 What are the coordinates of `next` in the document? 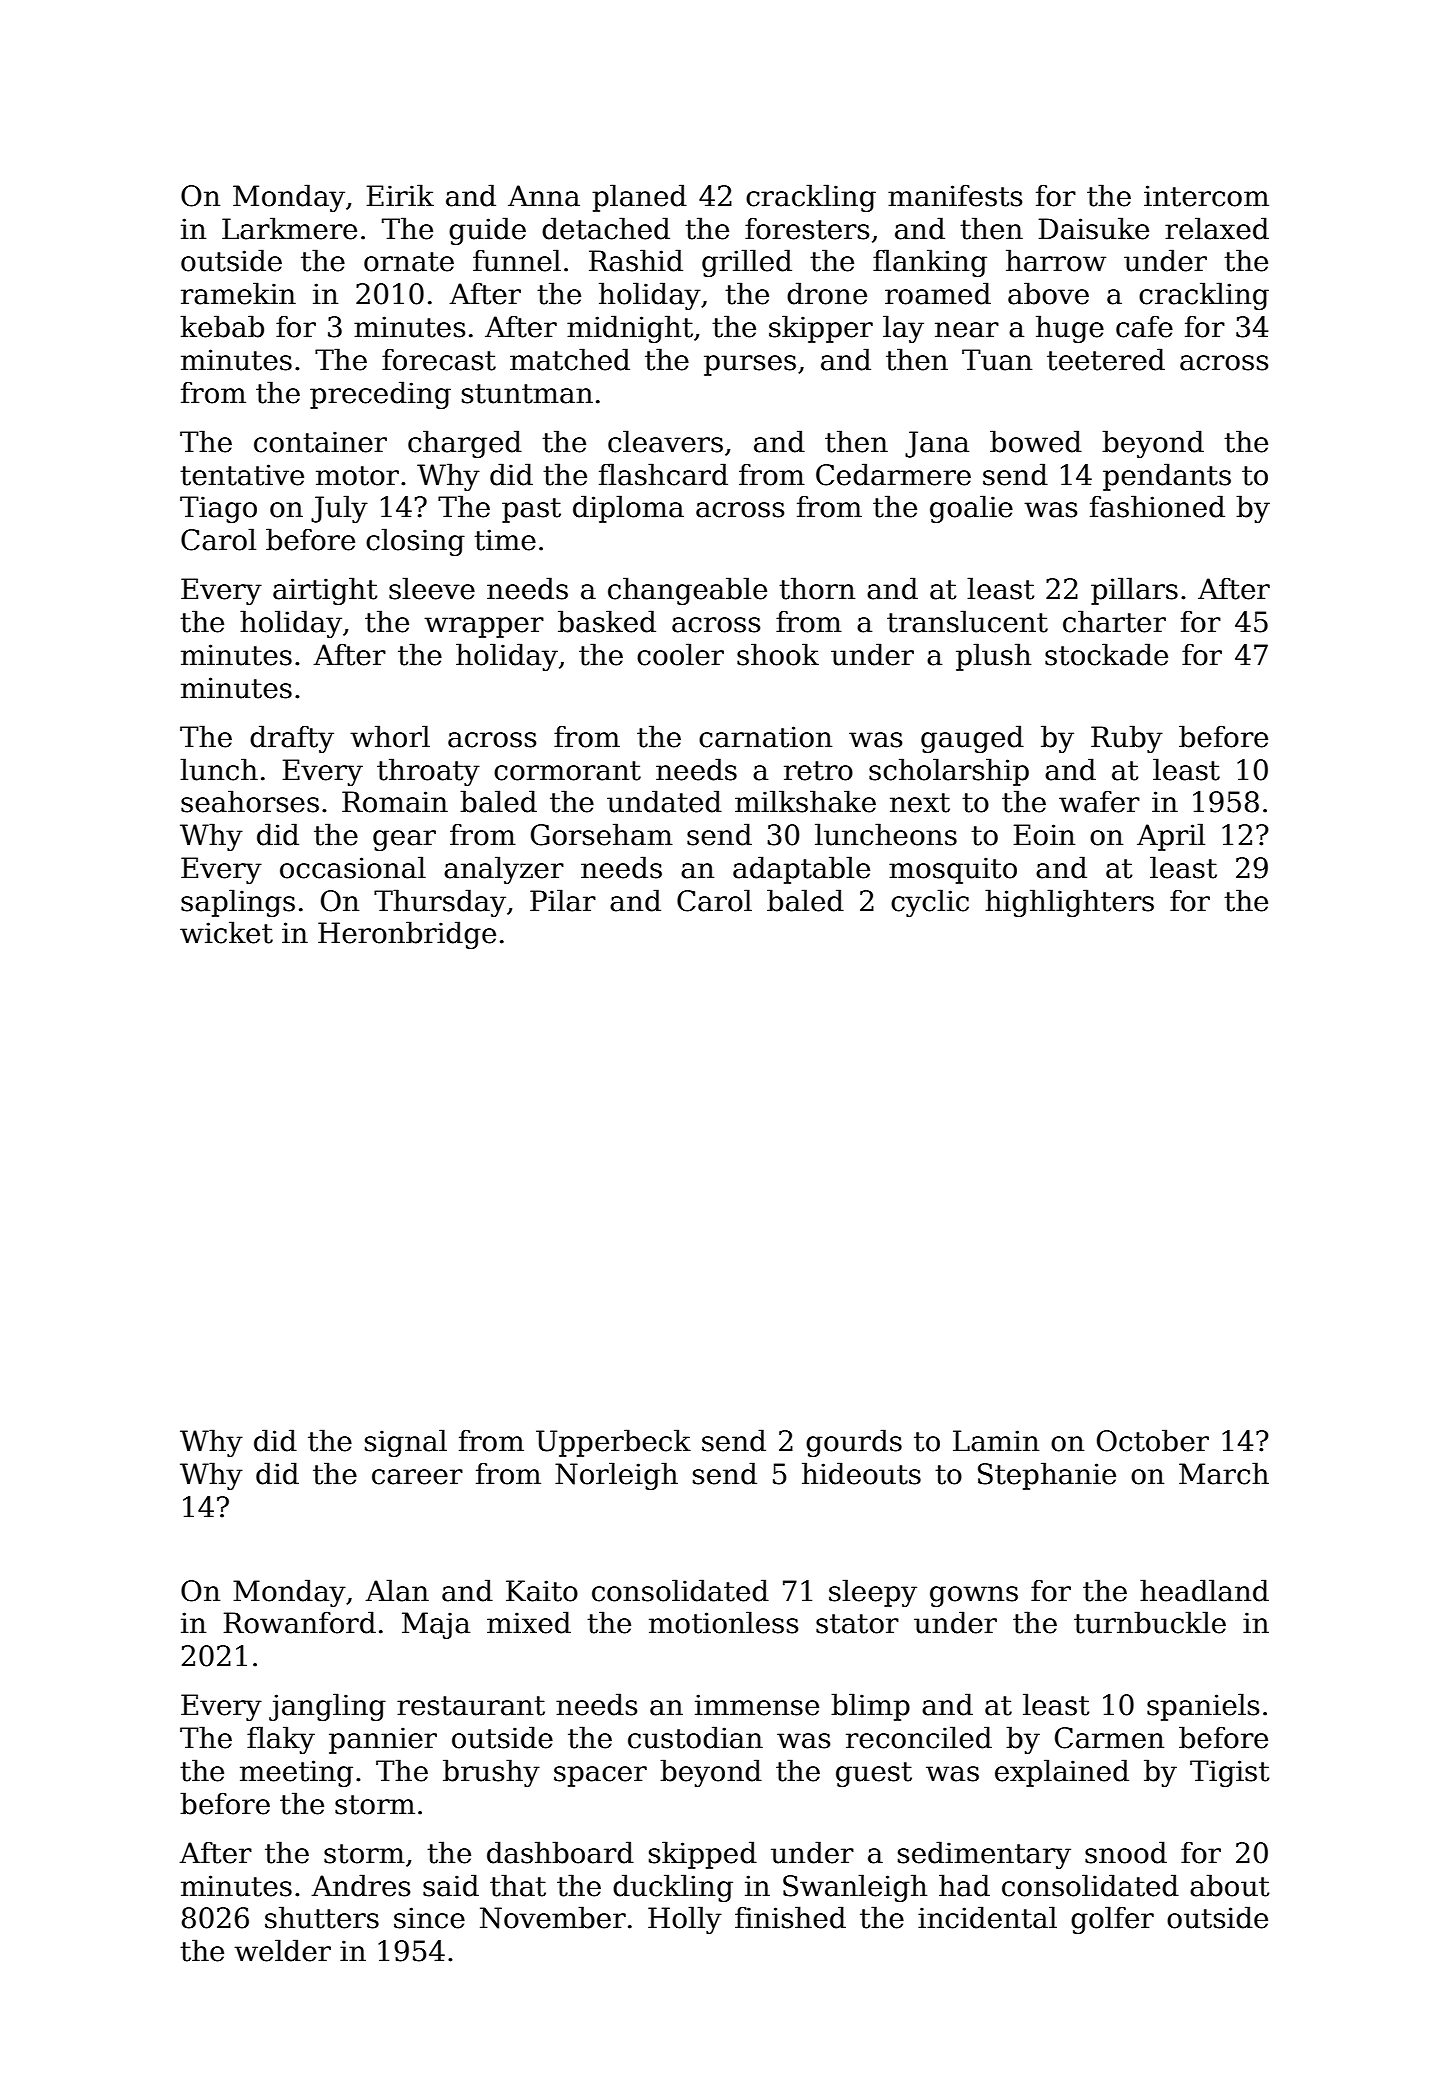 It's located at (920, 803).
